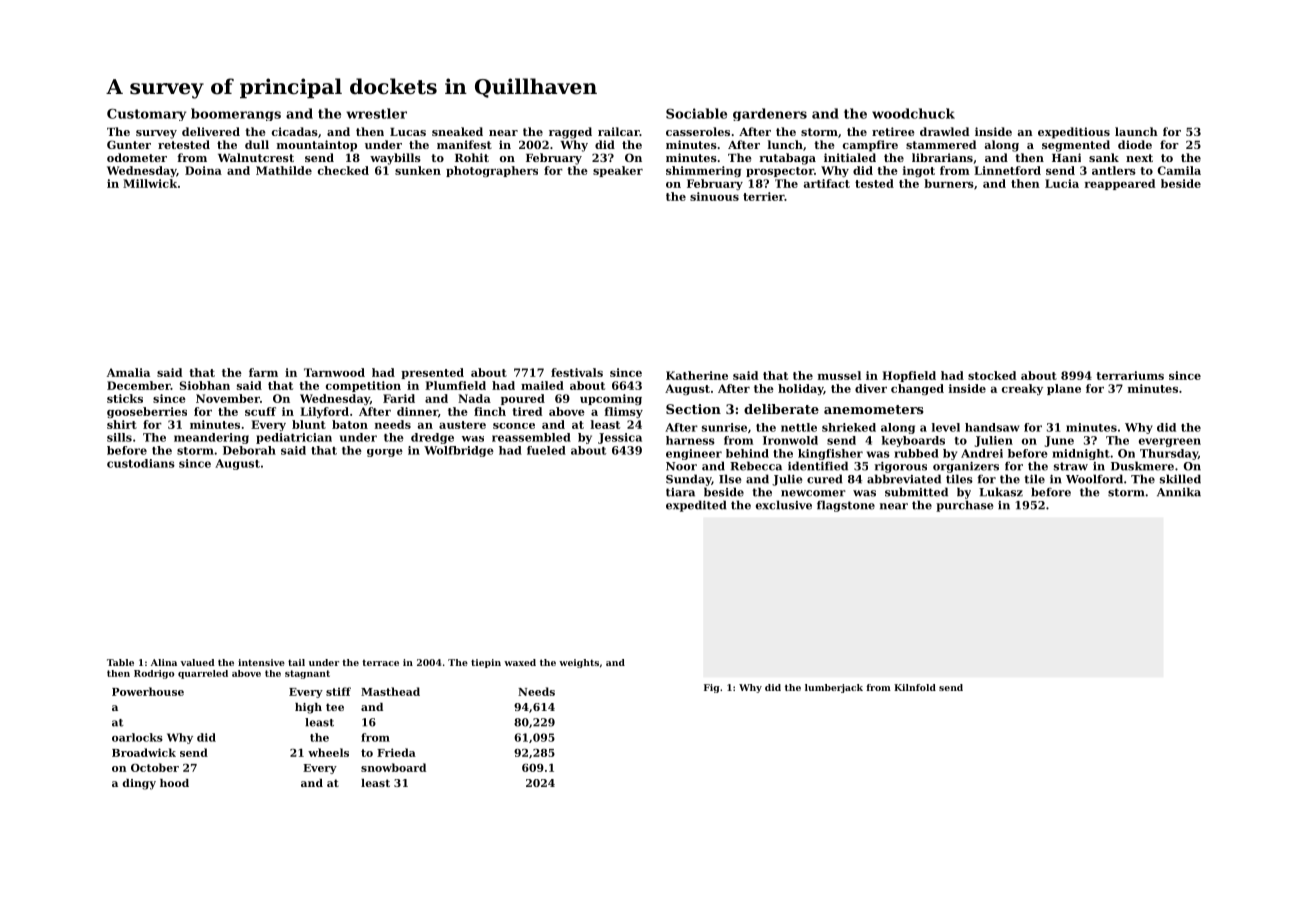 The height and width of the image is (924, 1308). I want to click on wrestler, so click(376, 113).
